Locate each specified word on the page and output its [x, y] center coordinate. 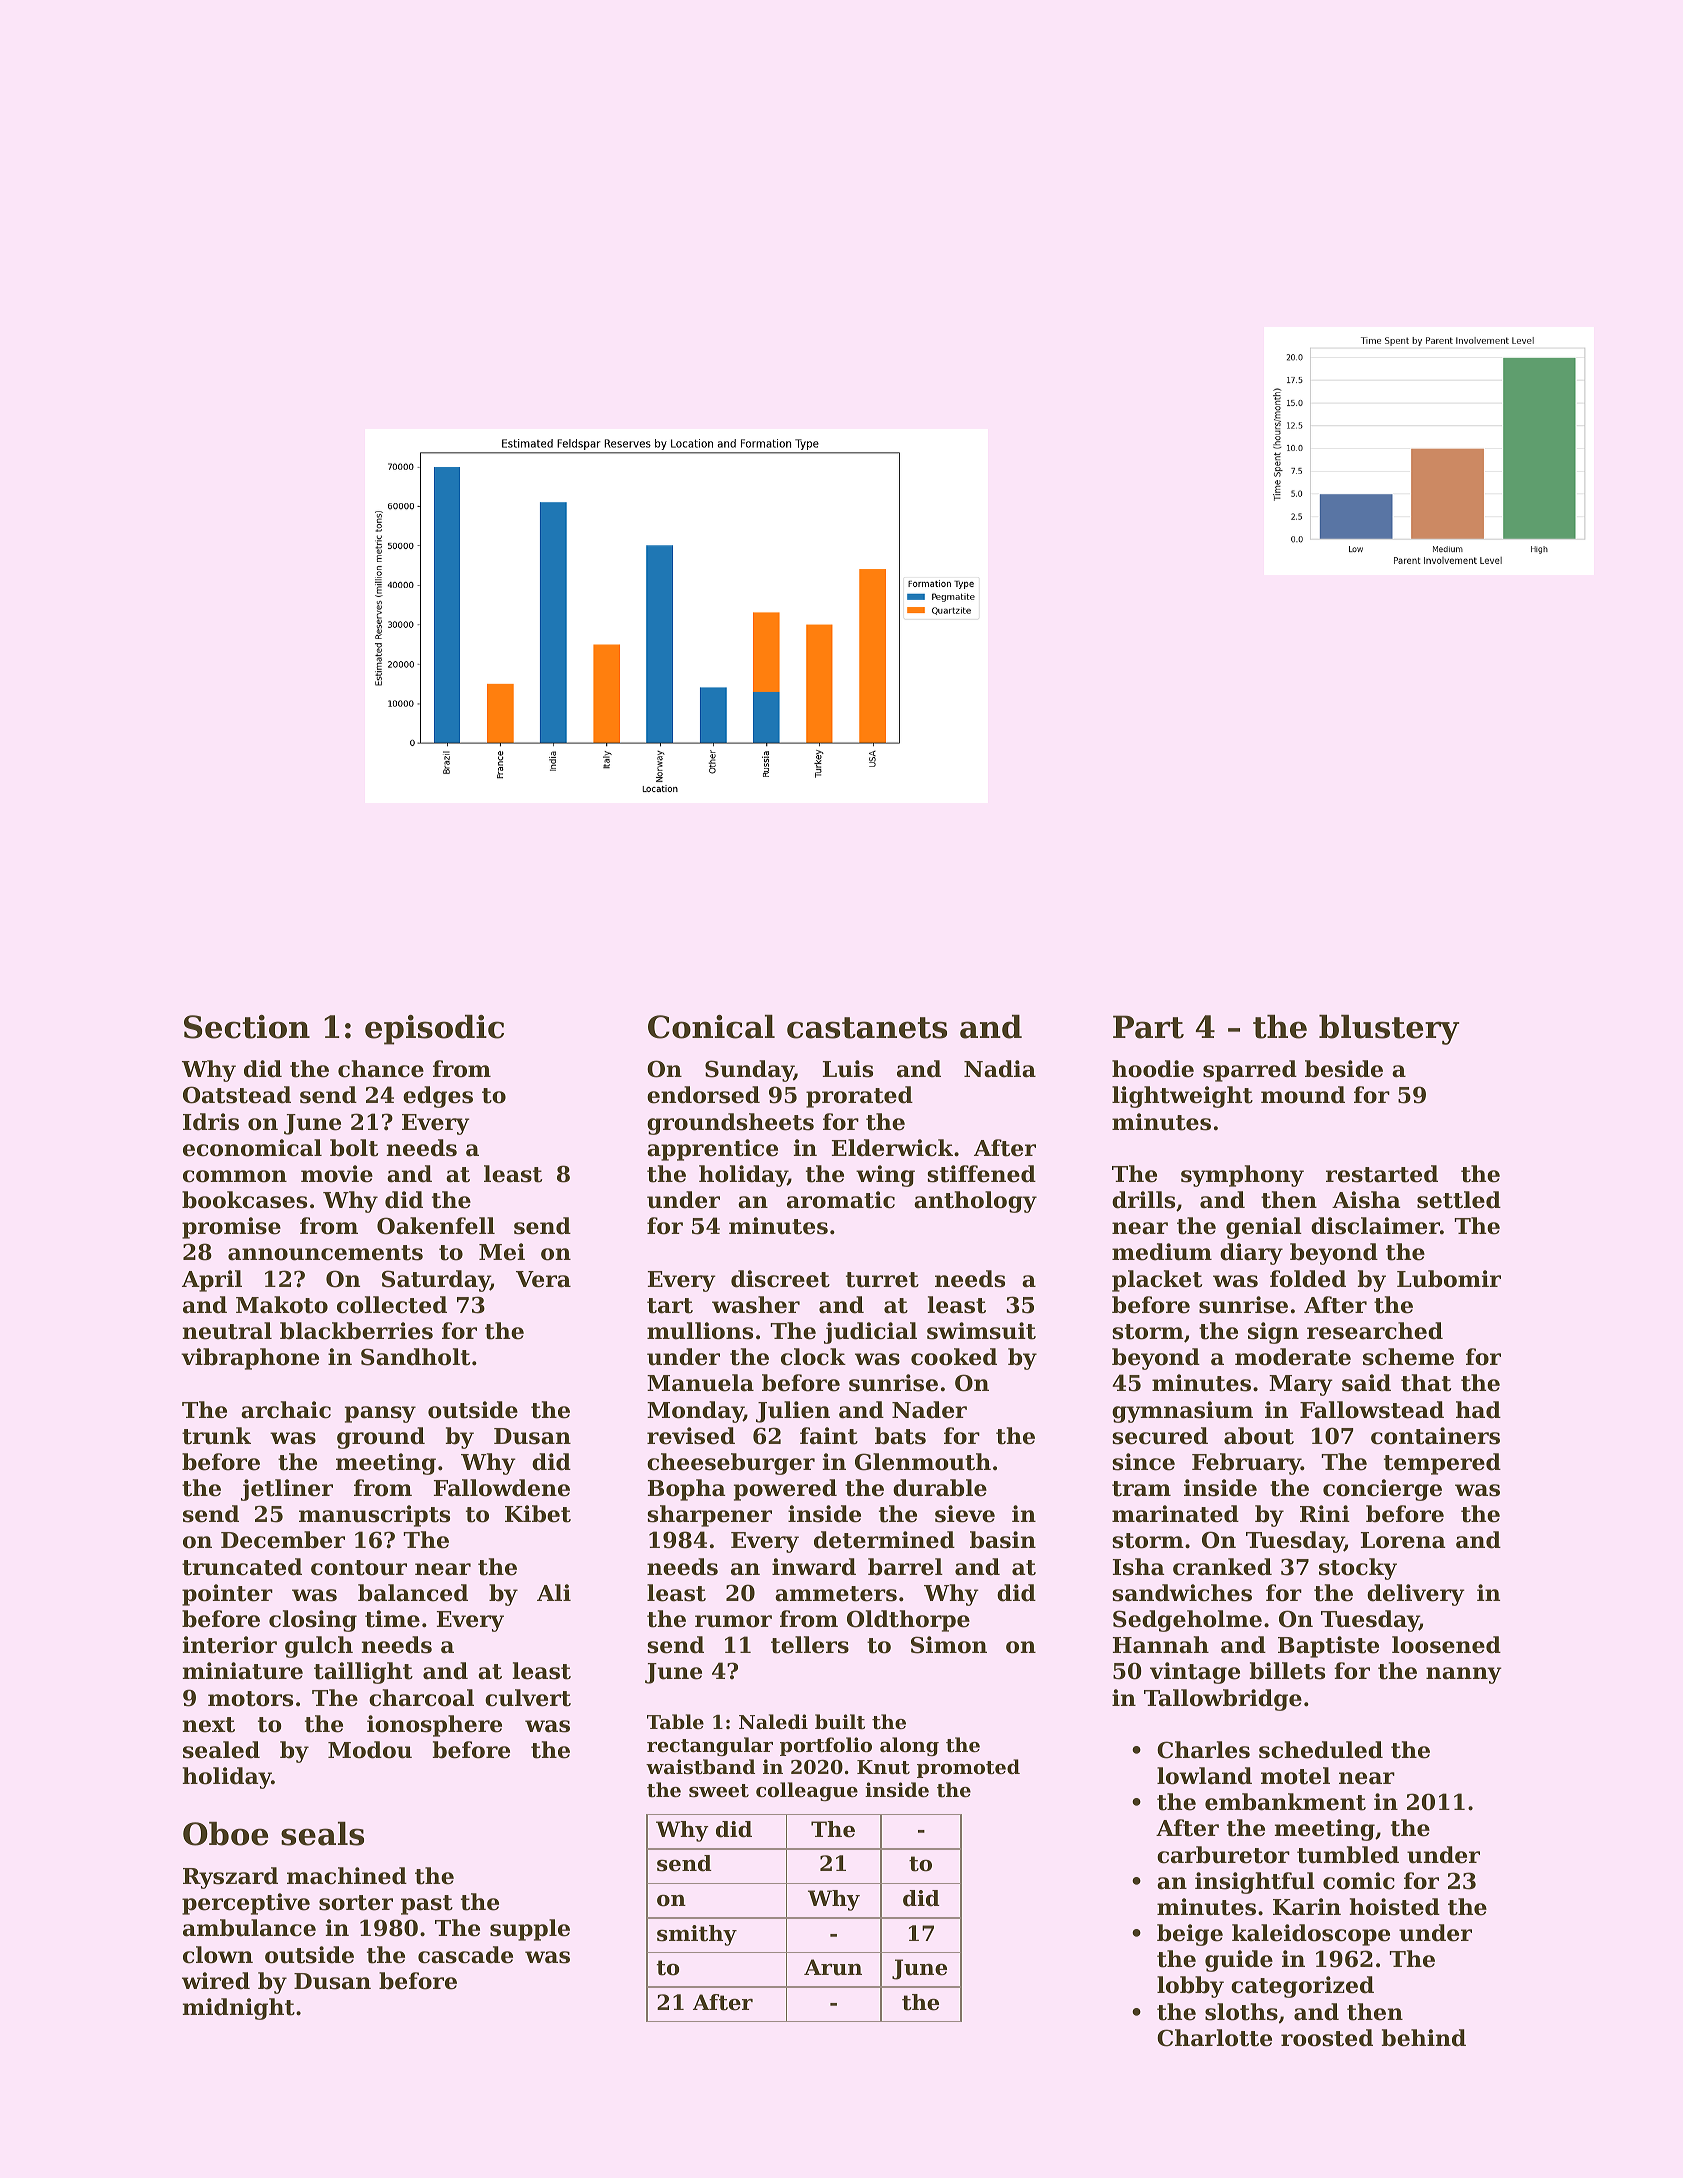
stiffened [981, 1174]
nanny [1464, 1675]
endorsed [703, 1095]
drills [1143, 1200]
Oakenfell [436, 1226]
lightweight [1182, 1097]
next [208, 1725]
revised [691, 1436]
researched [1375, 1331]
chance [381, 1069]
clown [218, 1955]
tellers [810, 1645]
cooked [954, 1357]
